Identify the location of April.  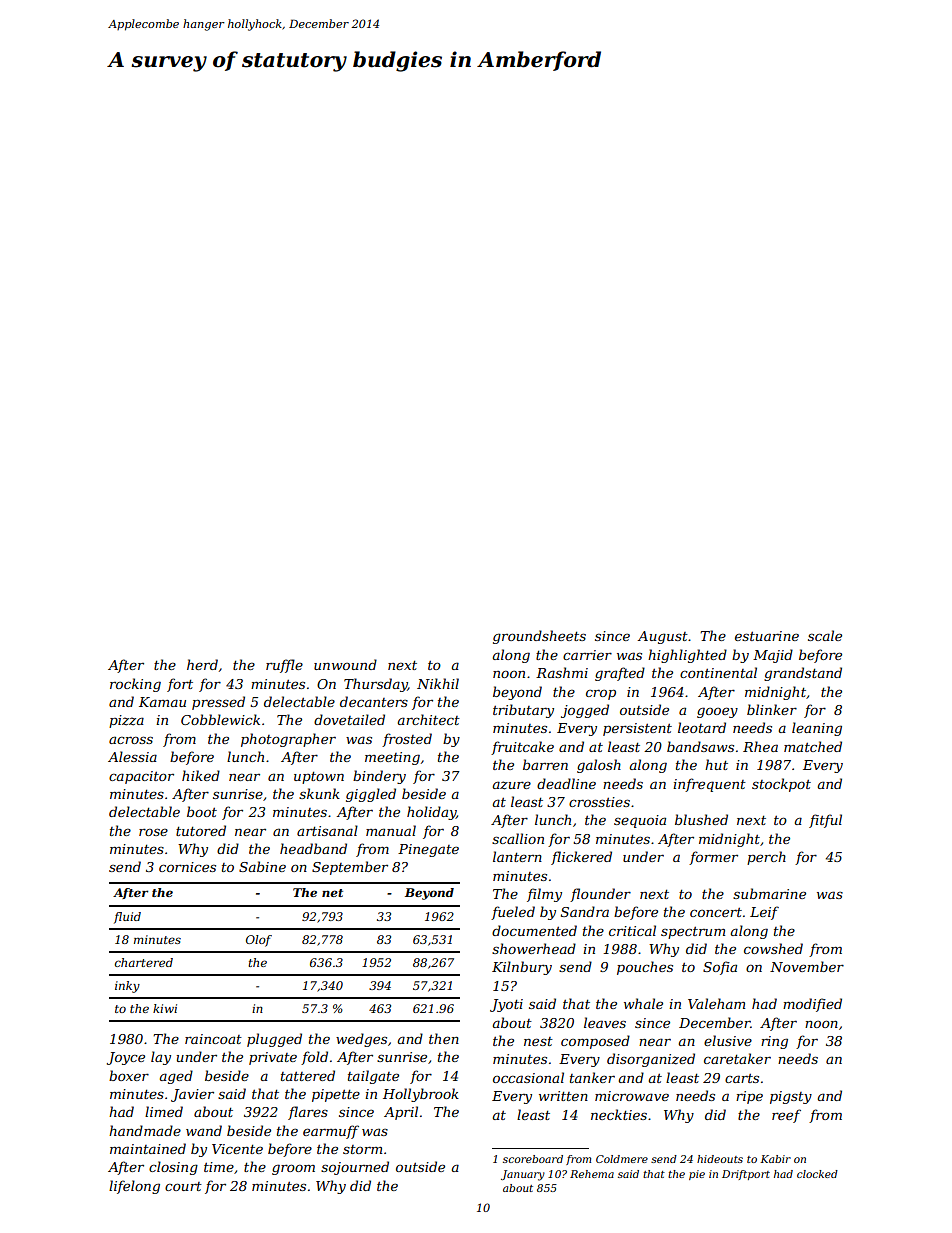
(401, 1113).
